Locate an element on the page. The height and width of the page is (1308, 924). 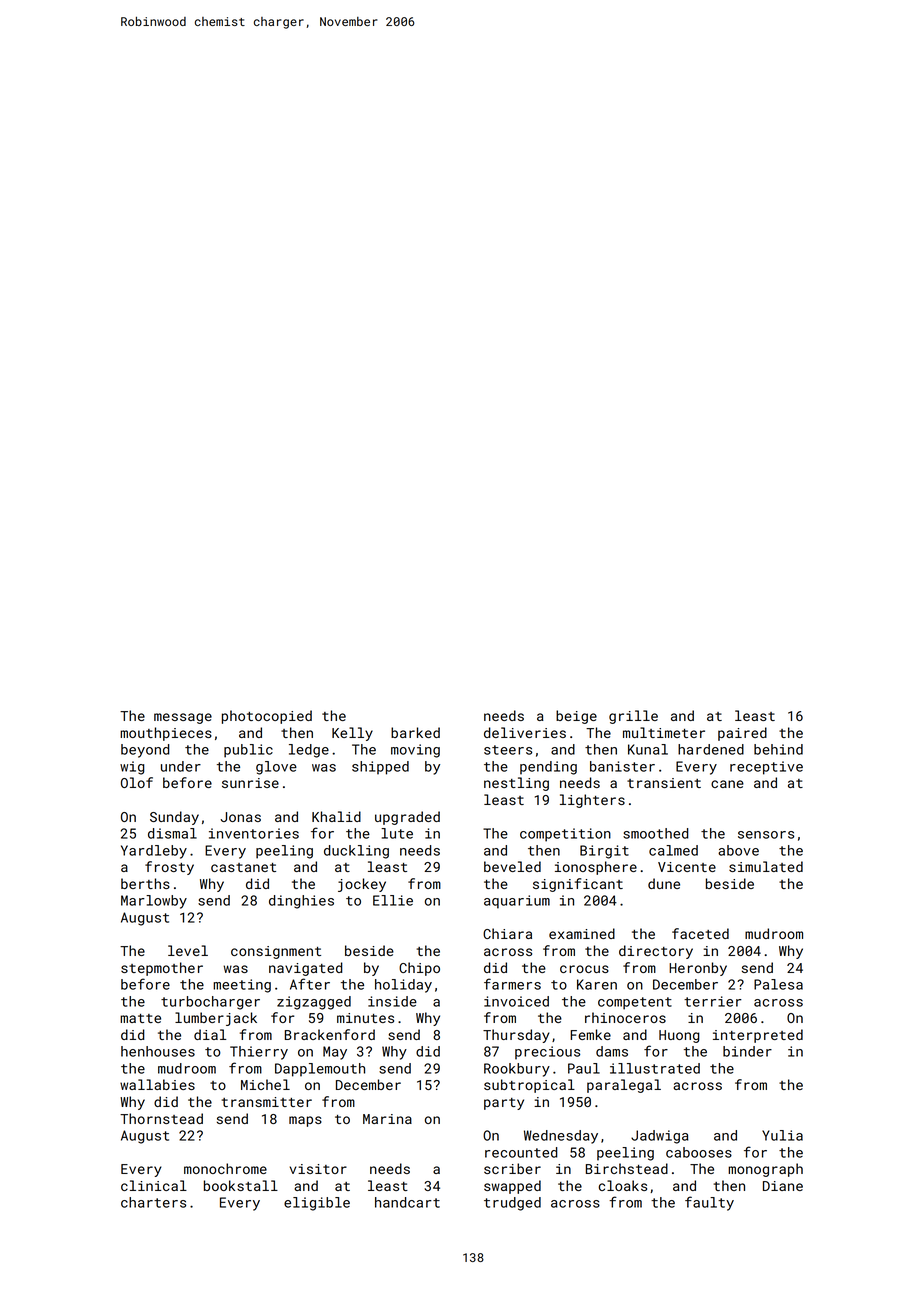
recounted is located at coordinates (521, 1152).
